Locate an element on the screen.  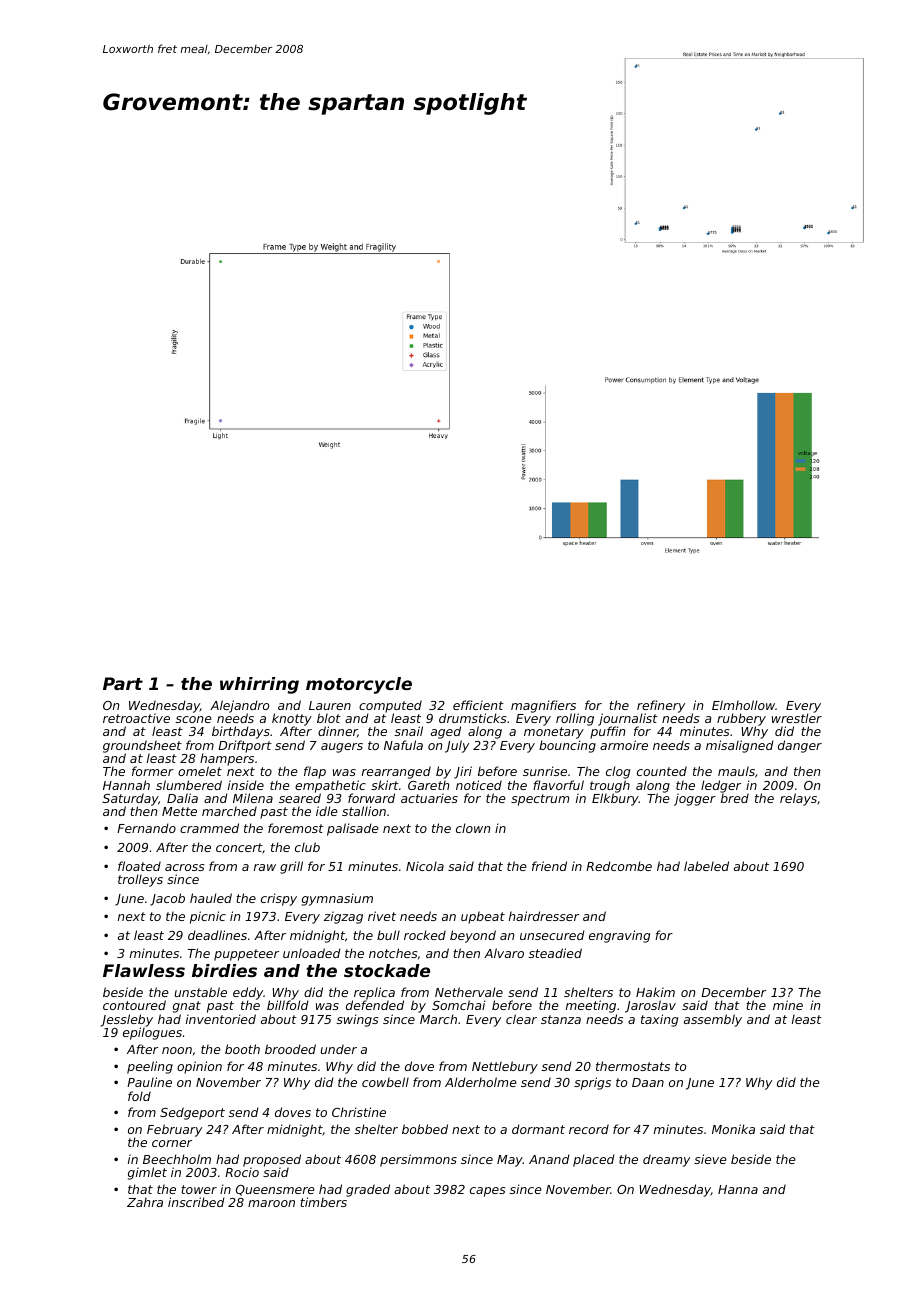
bobbed is located at coordinates (425, 1129).
